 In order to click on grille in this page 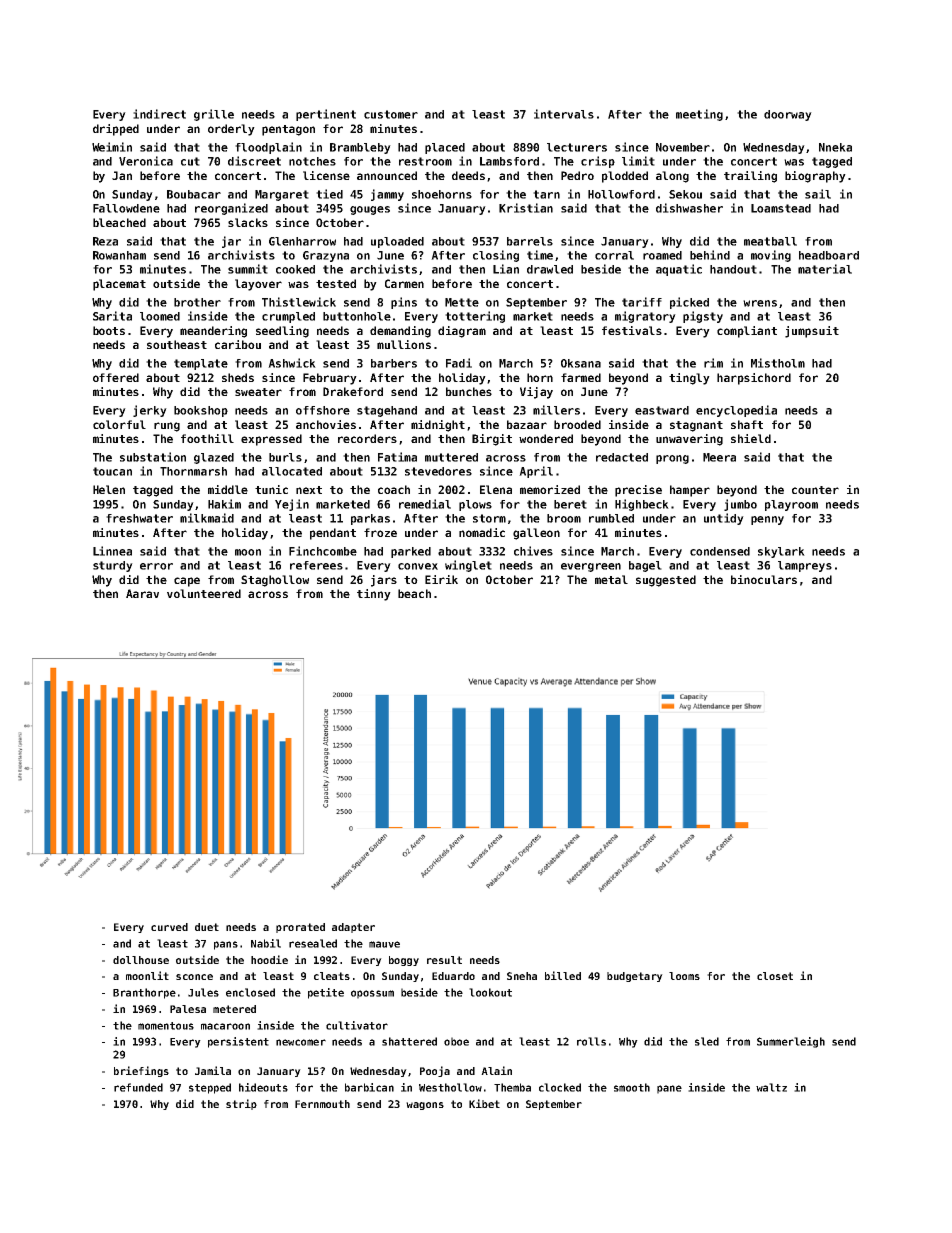, I will do `click(214, 115)`.
